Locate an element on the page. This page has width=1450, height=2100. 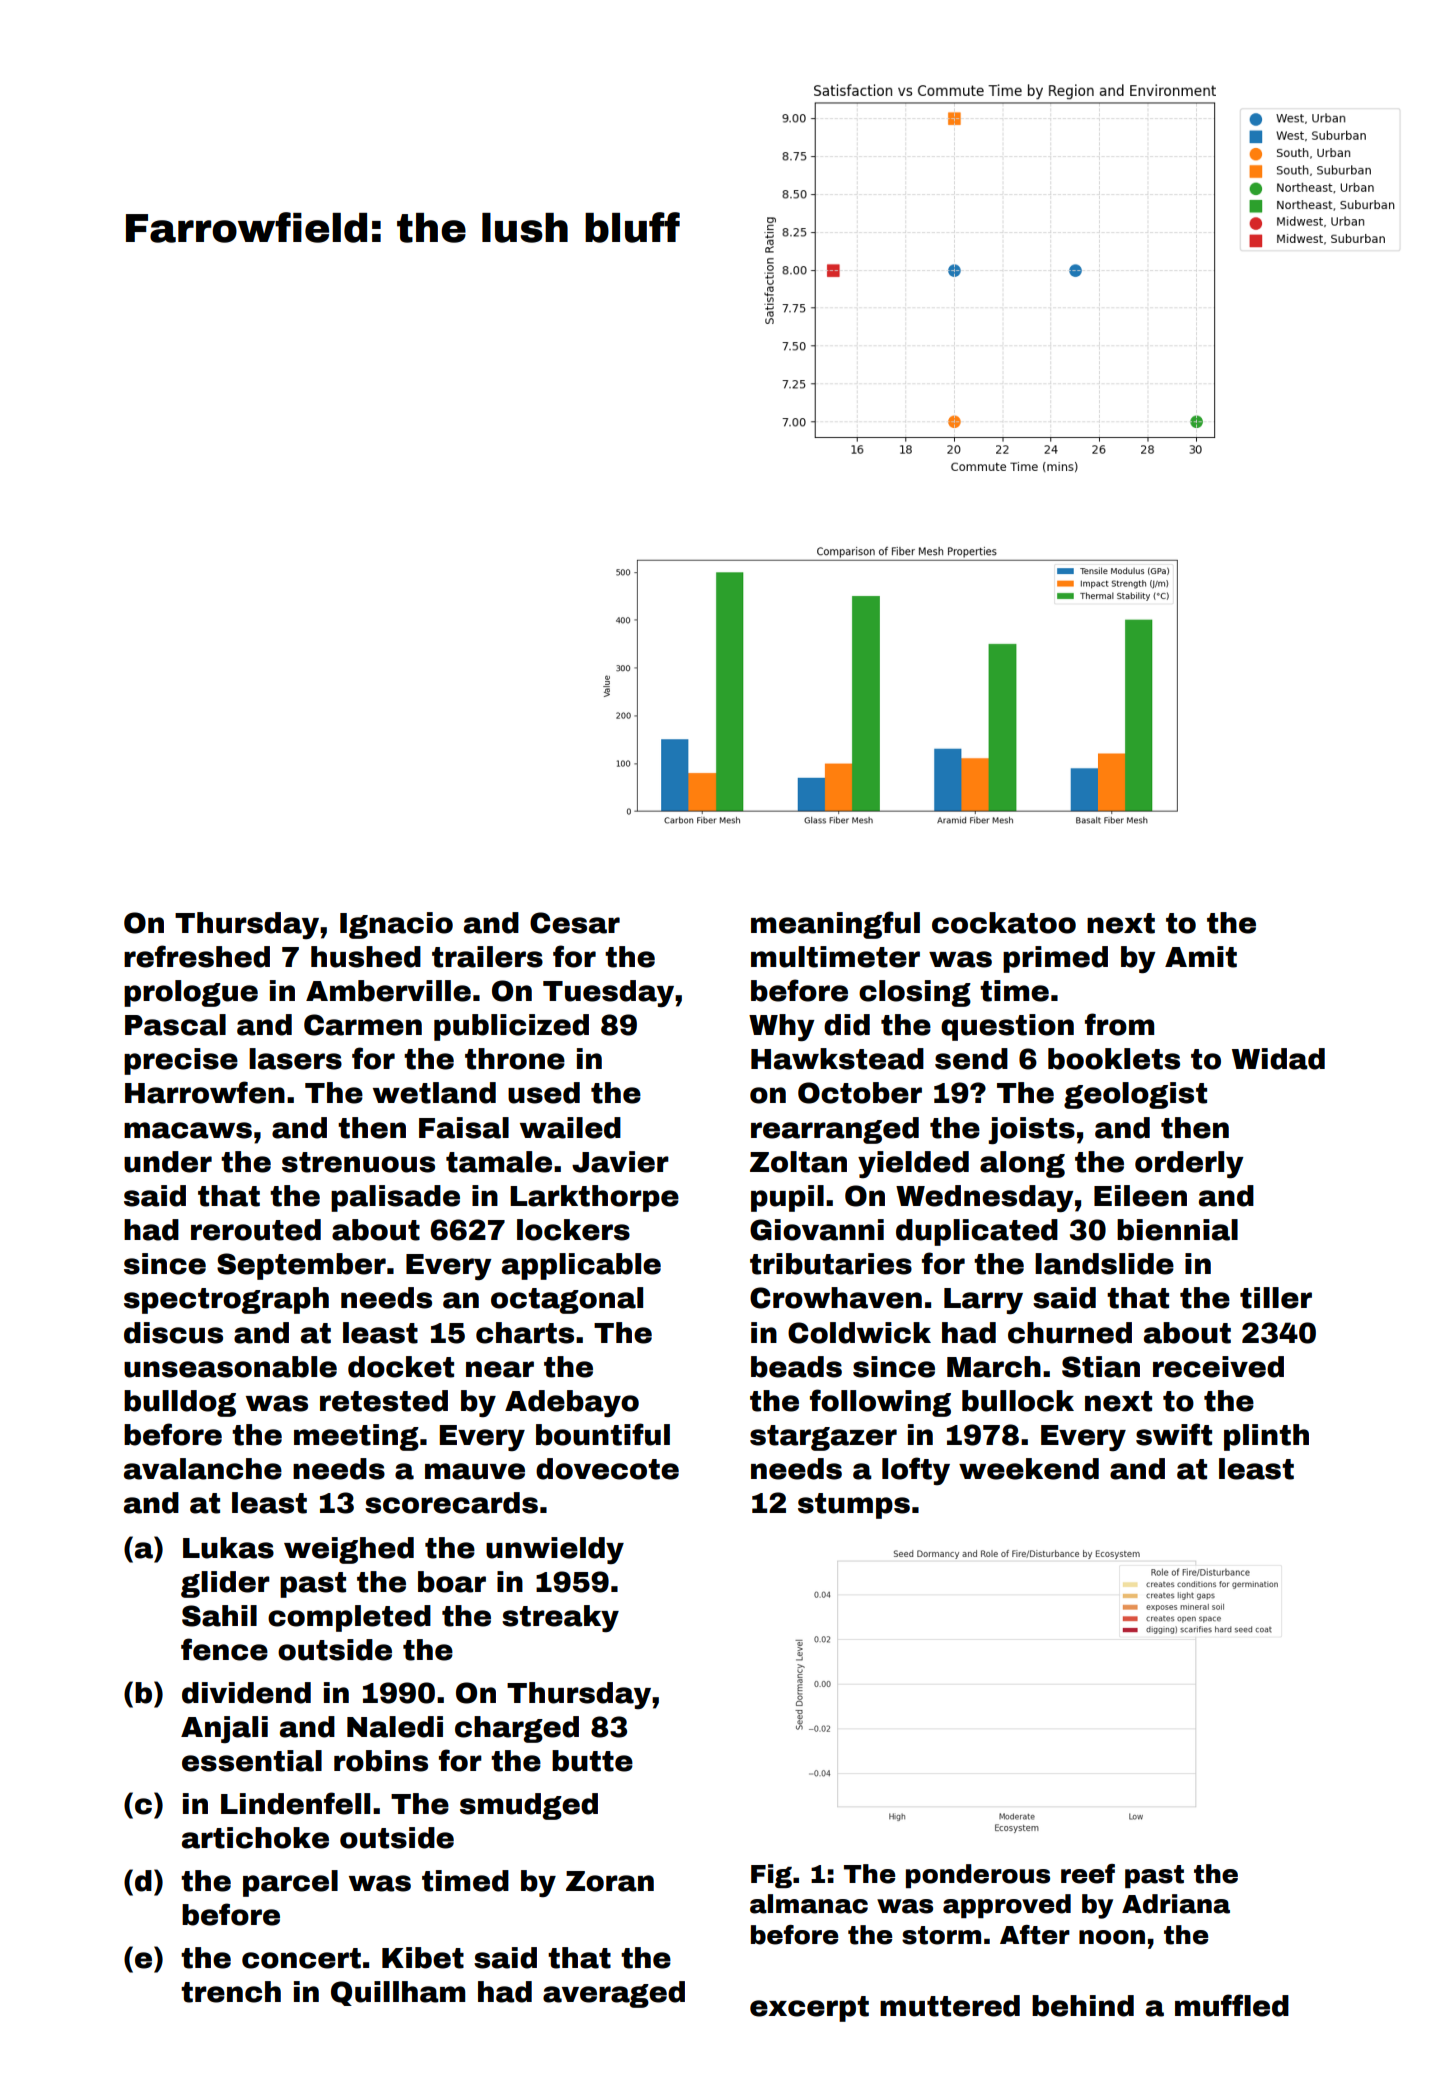
parcel is located at coordinates (290, 1883).
